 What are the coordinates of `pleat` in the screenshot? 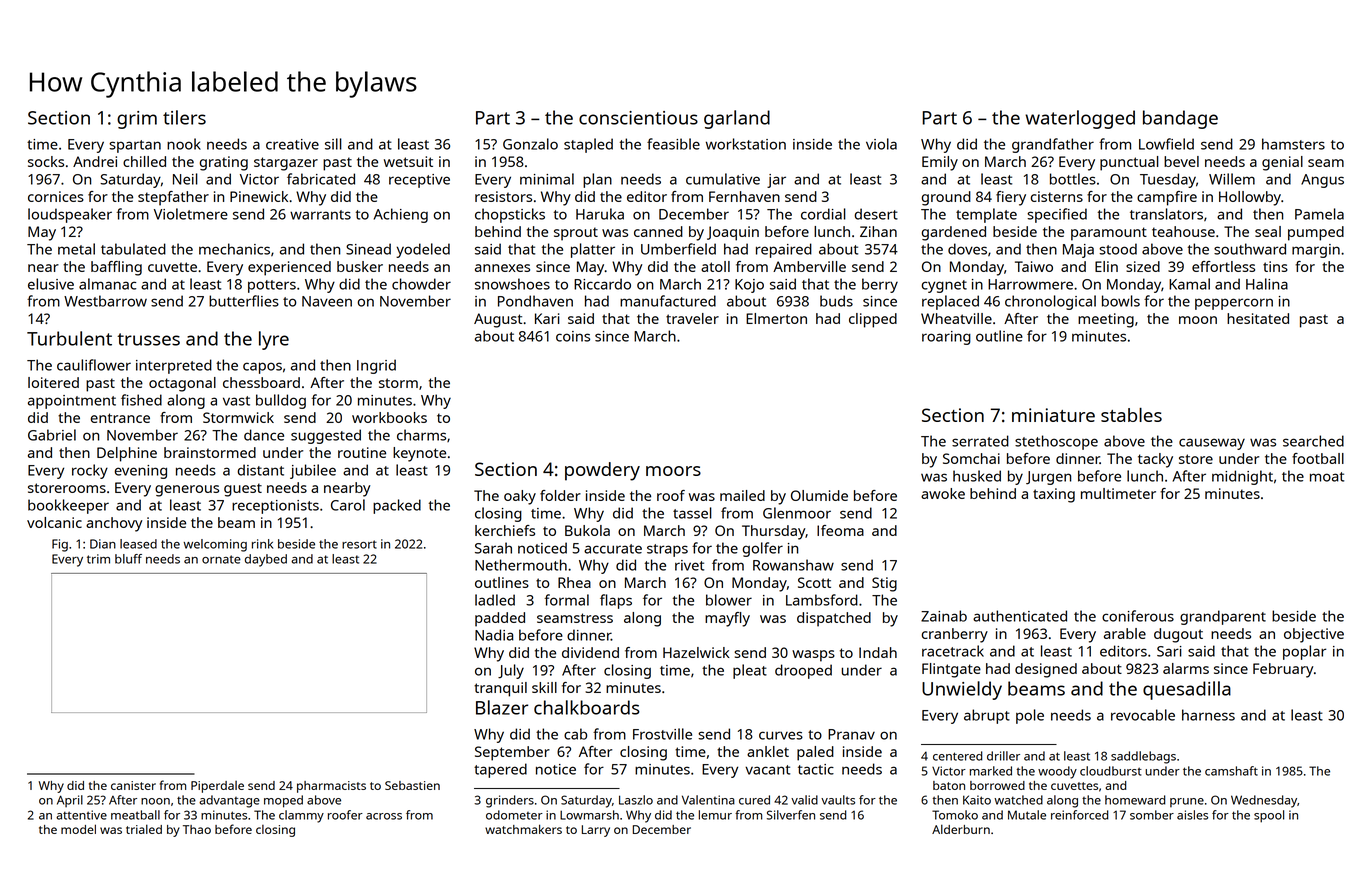 It's located at (750, 671).
